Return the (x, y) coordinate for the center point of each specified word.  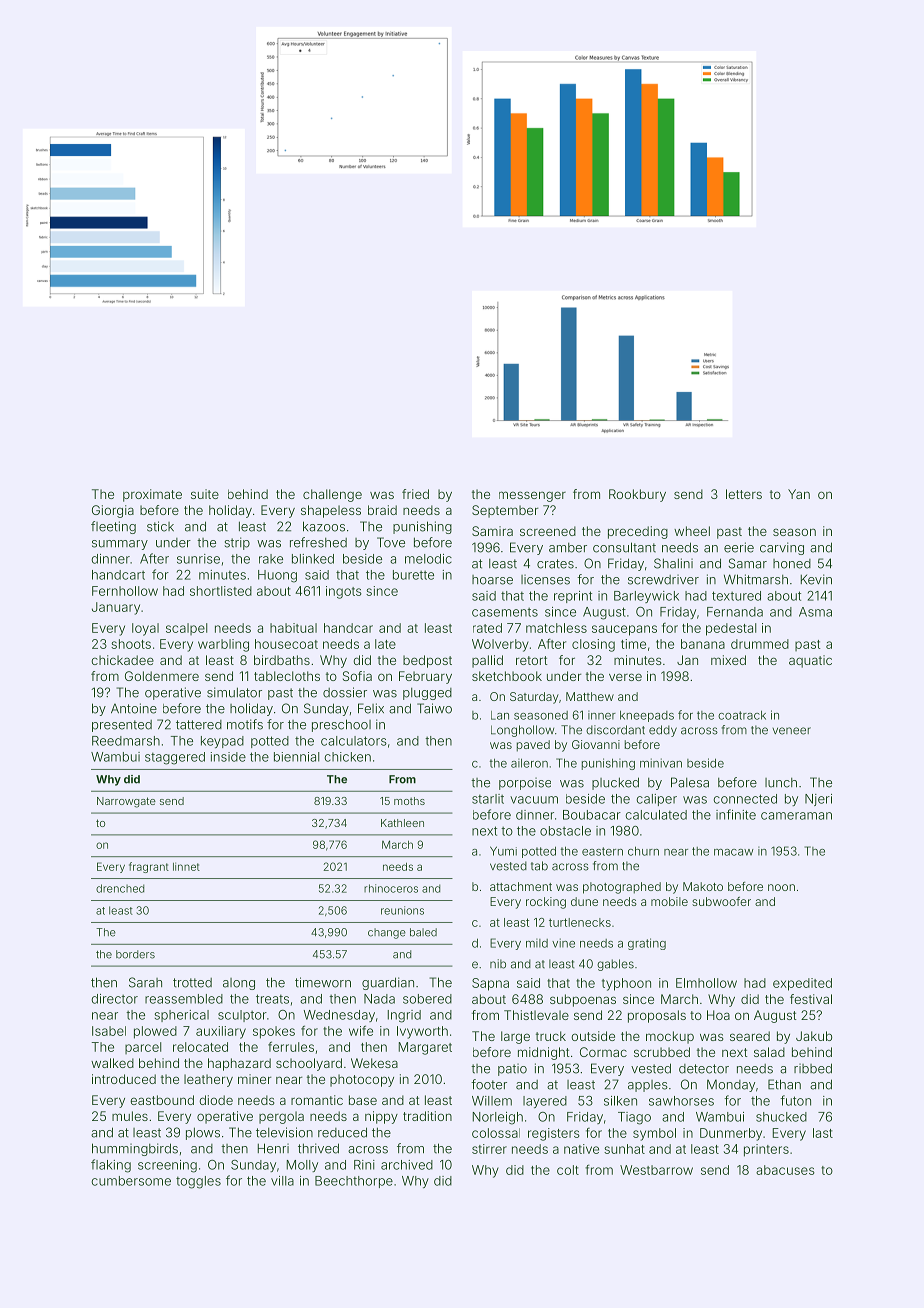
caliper (657, 800)
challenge (332, 495)
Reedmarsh (126, 741)
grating (647, 944)
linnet (186, 866)
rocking (546, 903)
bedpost (427, 661)
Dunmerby (731, 1134)
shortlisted (221, 591)
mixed (728, 660)
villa (282, 1181)
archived (407, 1165)
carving (782, 548)
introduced (124, 1079)
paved (533, 746)
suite (205, 494)
